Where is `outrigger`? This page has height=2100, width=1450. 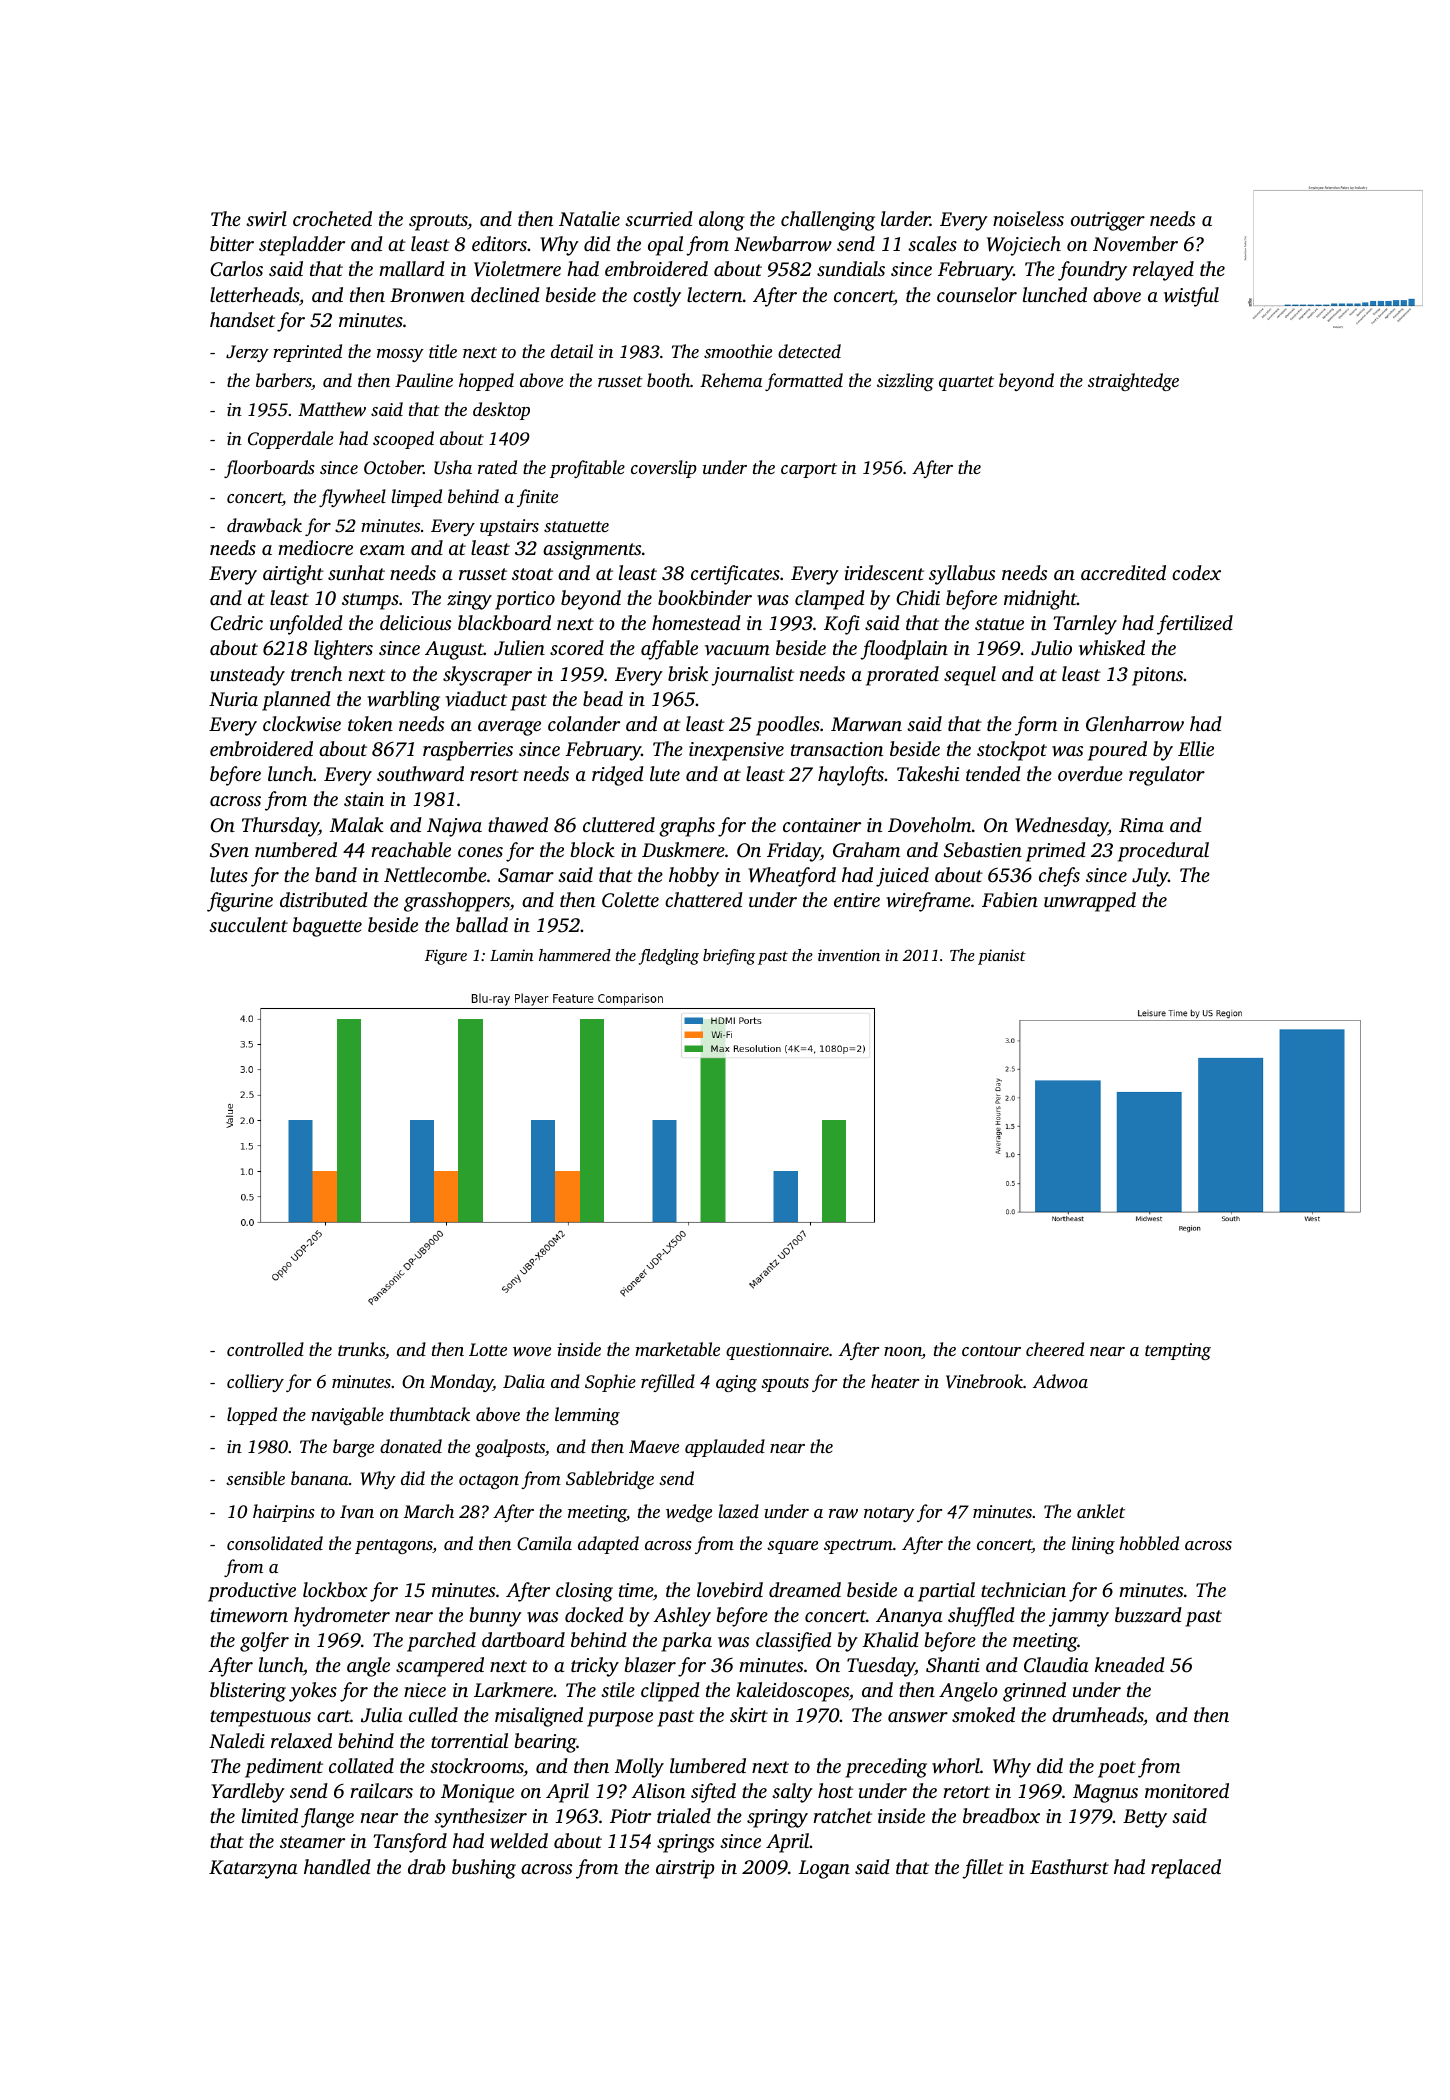 outrigger is located at coordinates (1108, 221).
